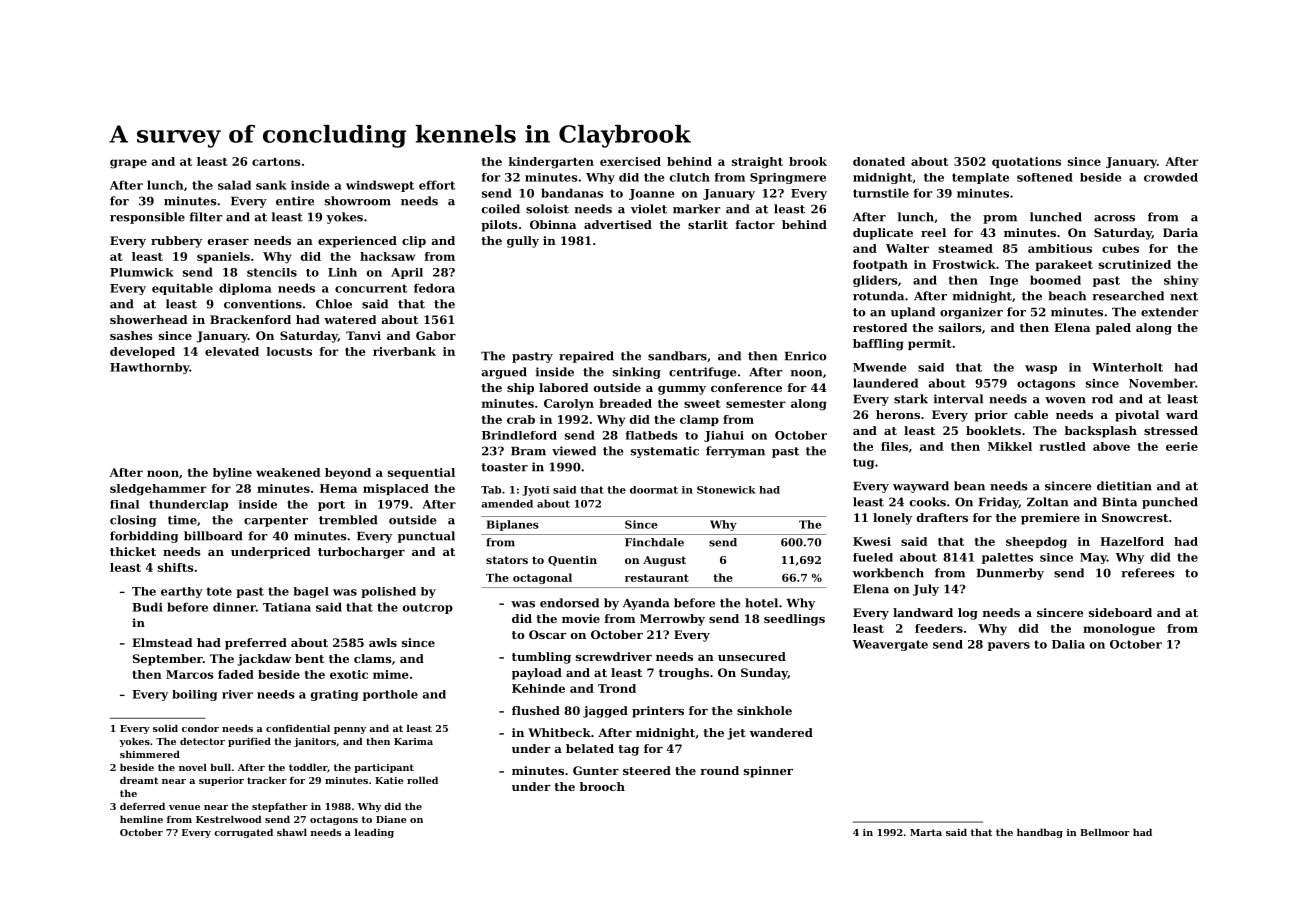 The height and width of the screenshot is (924, 1308). Describe the element at coordinates (149, 368) in the screenshot. I see `Hawthornby` at that location.
